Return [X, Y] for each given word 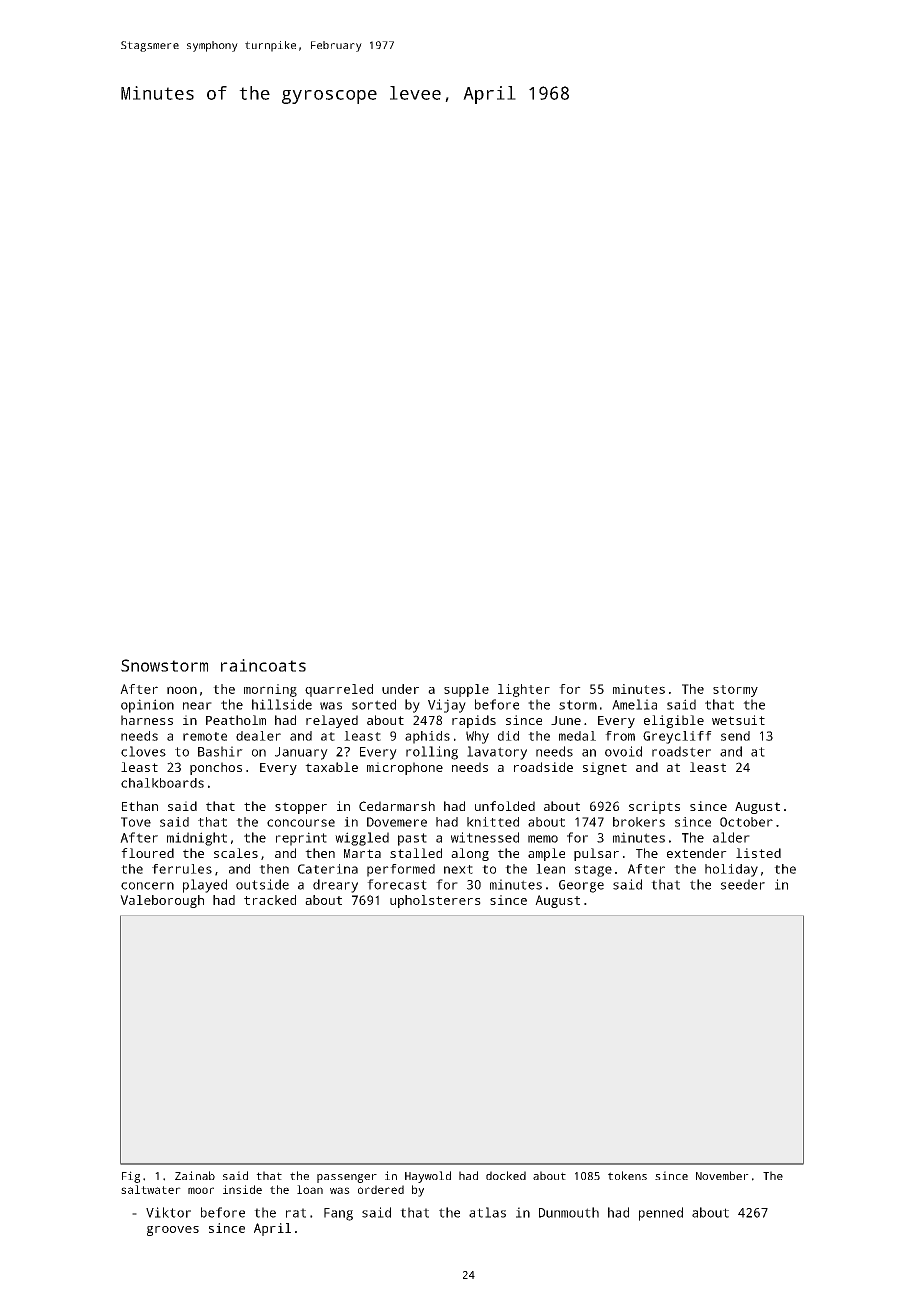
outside [262, 884]
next [458, 869]
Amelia [634, 704]
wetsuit [738, 720]
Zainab [195, 1175]
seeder [743, 884]
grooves [173, 1231]
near [197, 706]
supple [466, 690]
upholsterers [435, 901]
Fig [131, 1177]
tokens [627, 1175]
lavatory [497, 753]
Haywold [428, 1177]
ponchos [216, 768]
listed [758, 853]
